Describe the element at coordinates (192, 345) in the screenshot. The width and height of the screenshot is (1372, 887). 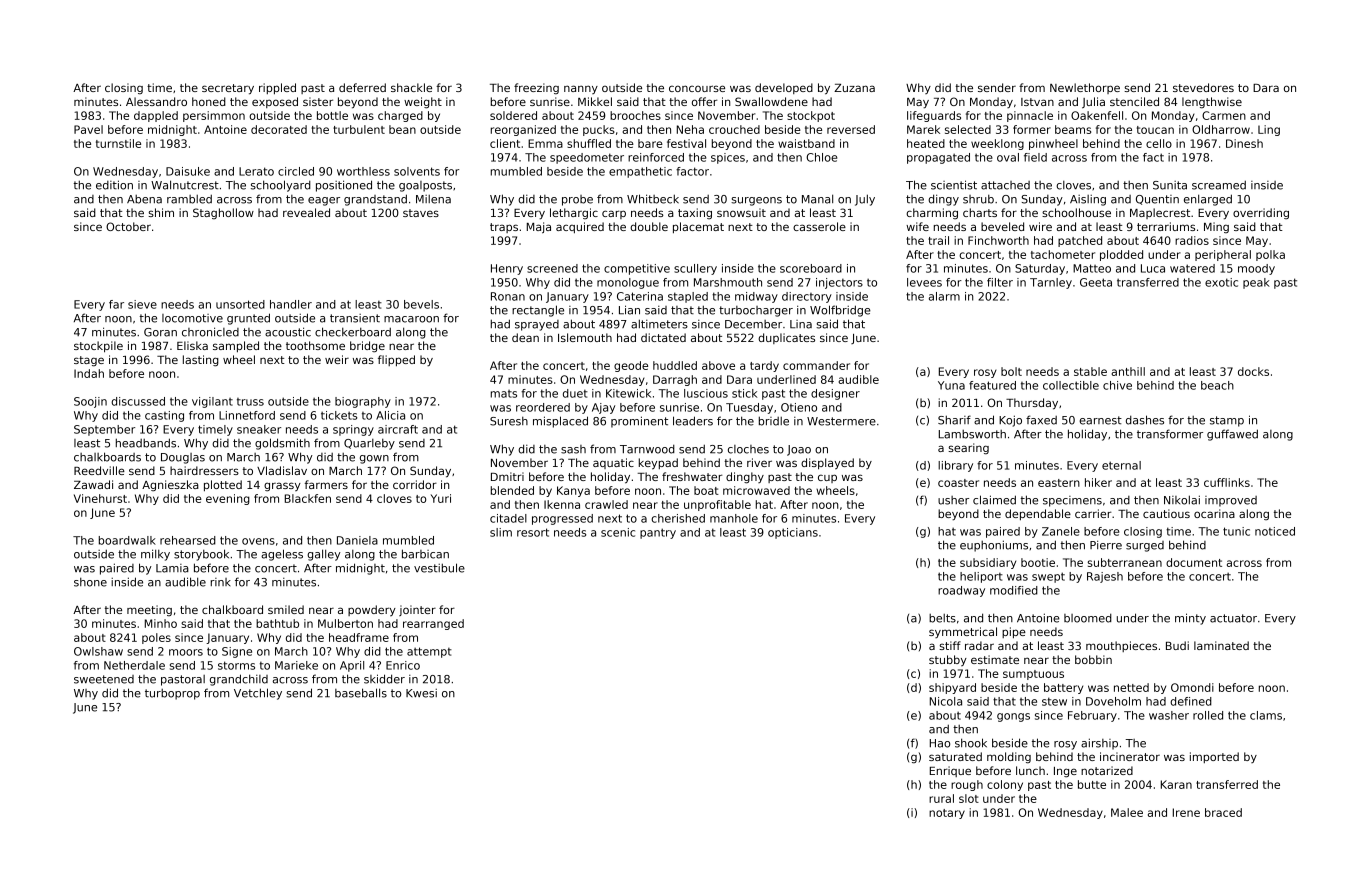
I see `Eliska` at that location.
